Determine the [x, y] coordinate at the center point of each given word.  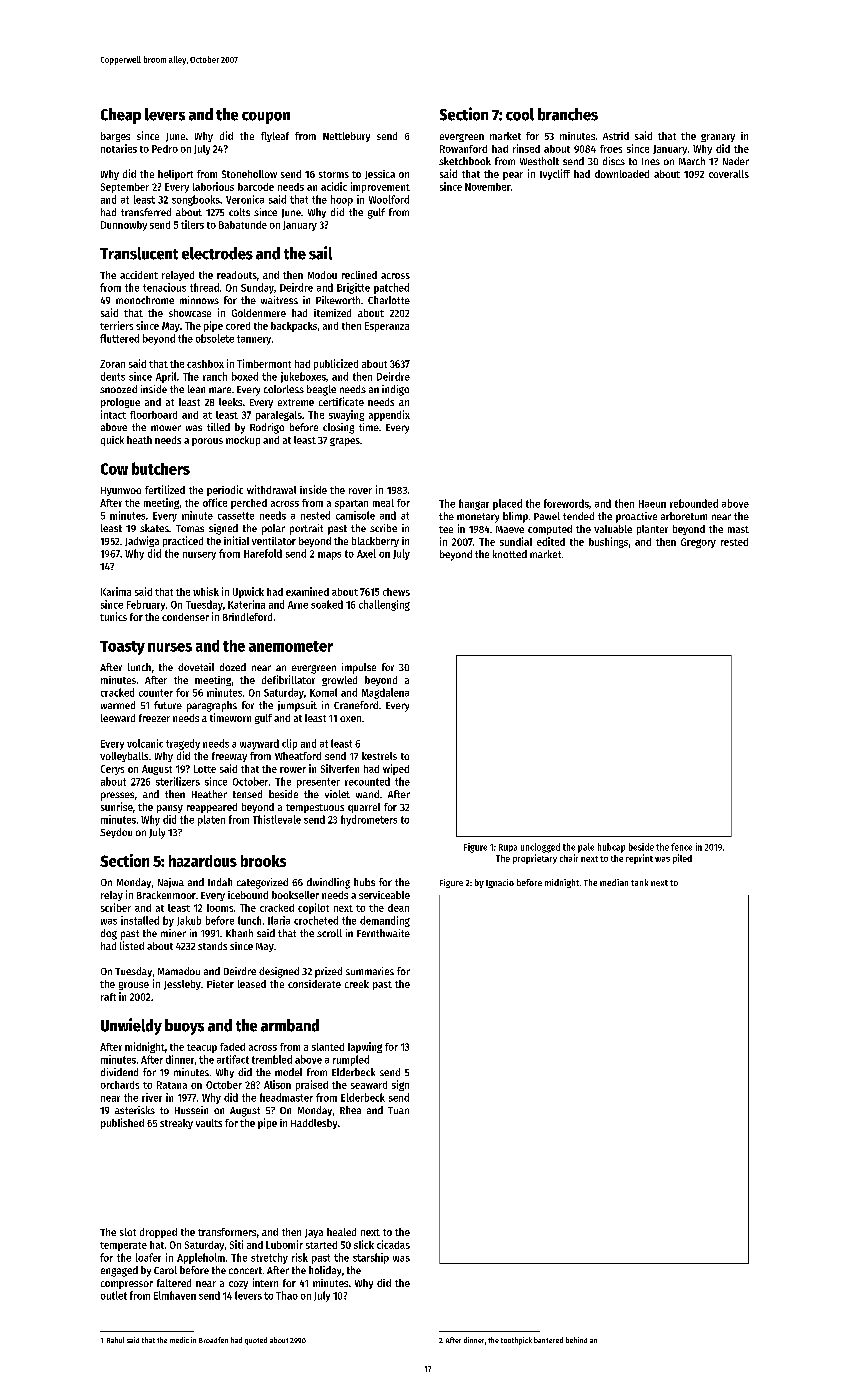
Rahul [115, 1340]
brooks [263, 861]
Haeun [652, 504]
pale [586, 848]
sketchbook [465, 161]
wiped [396, 769]
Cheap [121, 116]
